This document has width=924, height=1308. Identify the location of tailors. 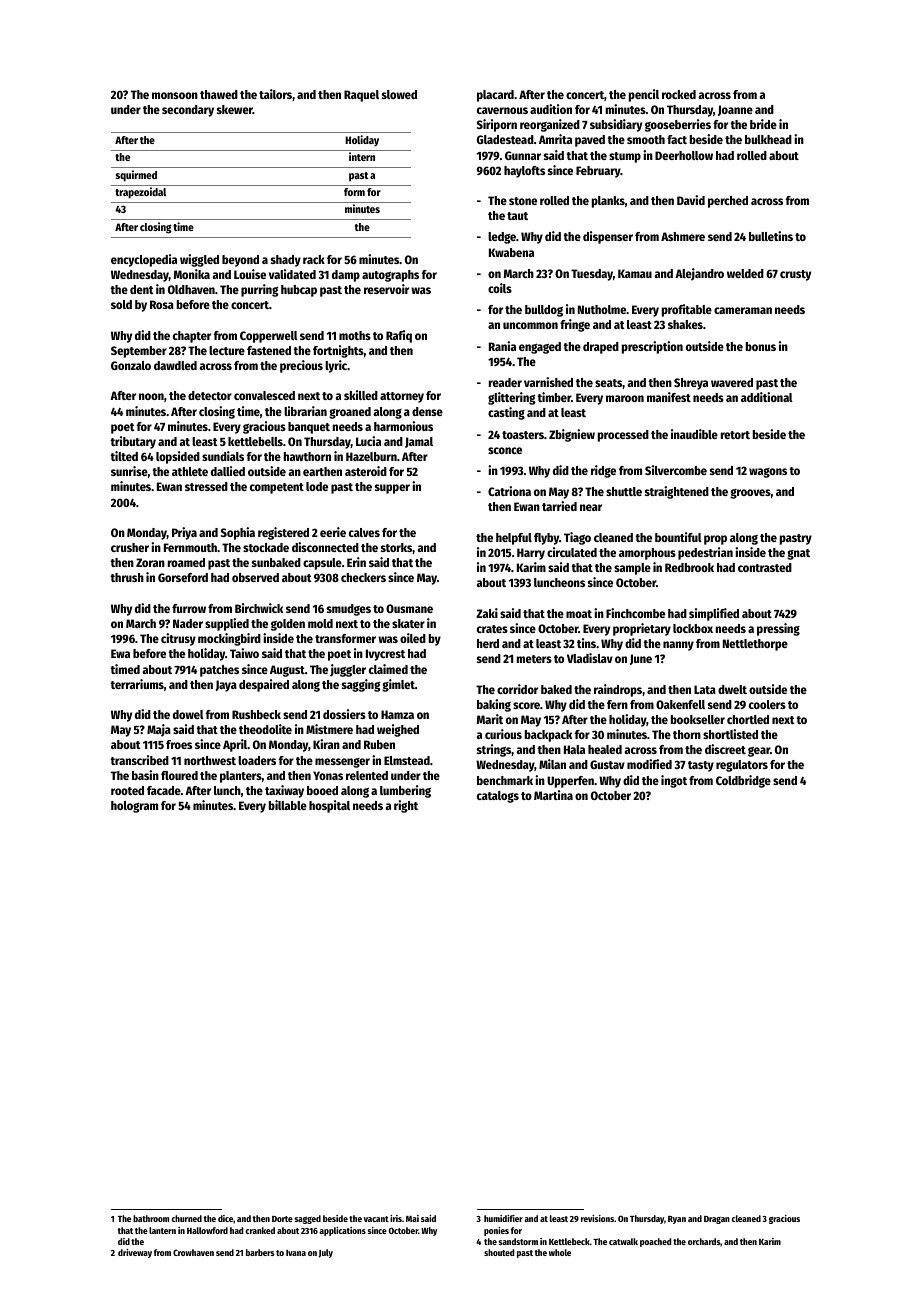
(275, 94).
